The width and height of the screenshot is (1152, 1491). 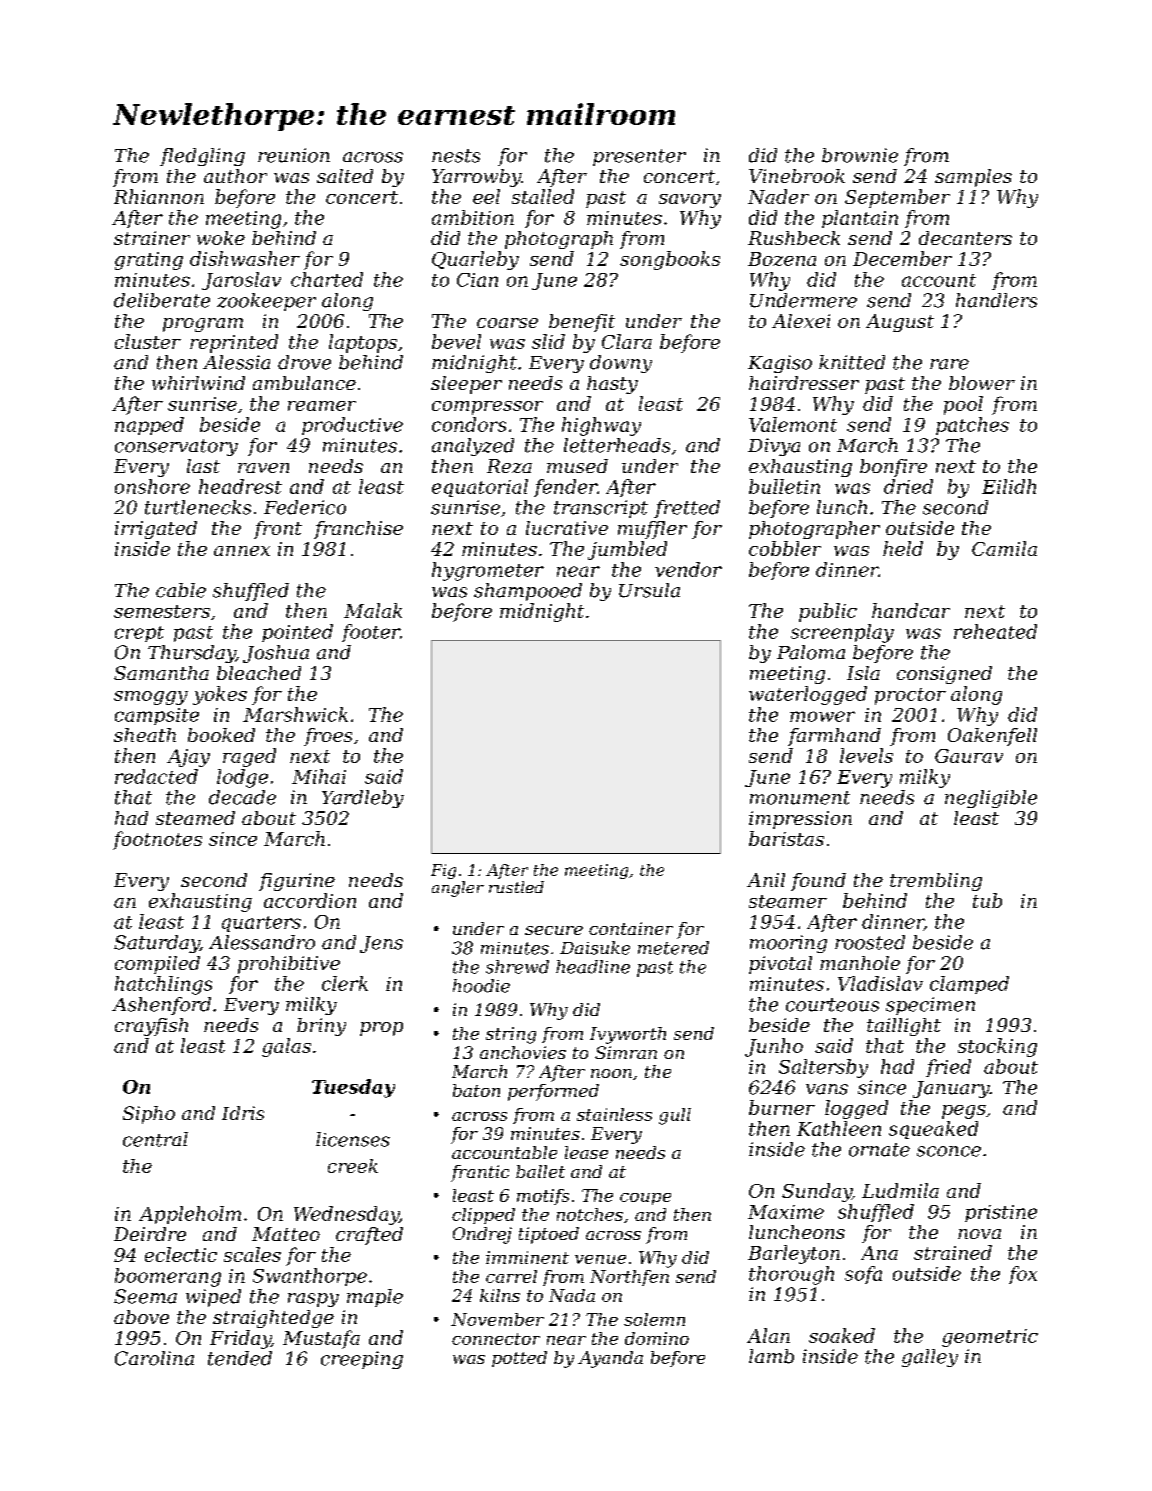 I want to click on nests, so click(x=456, y=156).
